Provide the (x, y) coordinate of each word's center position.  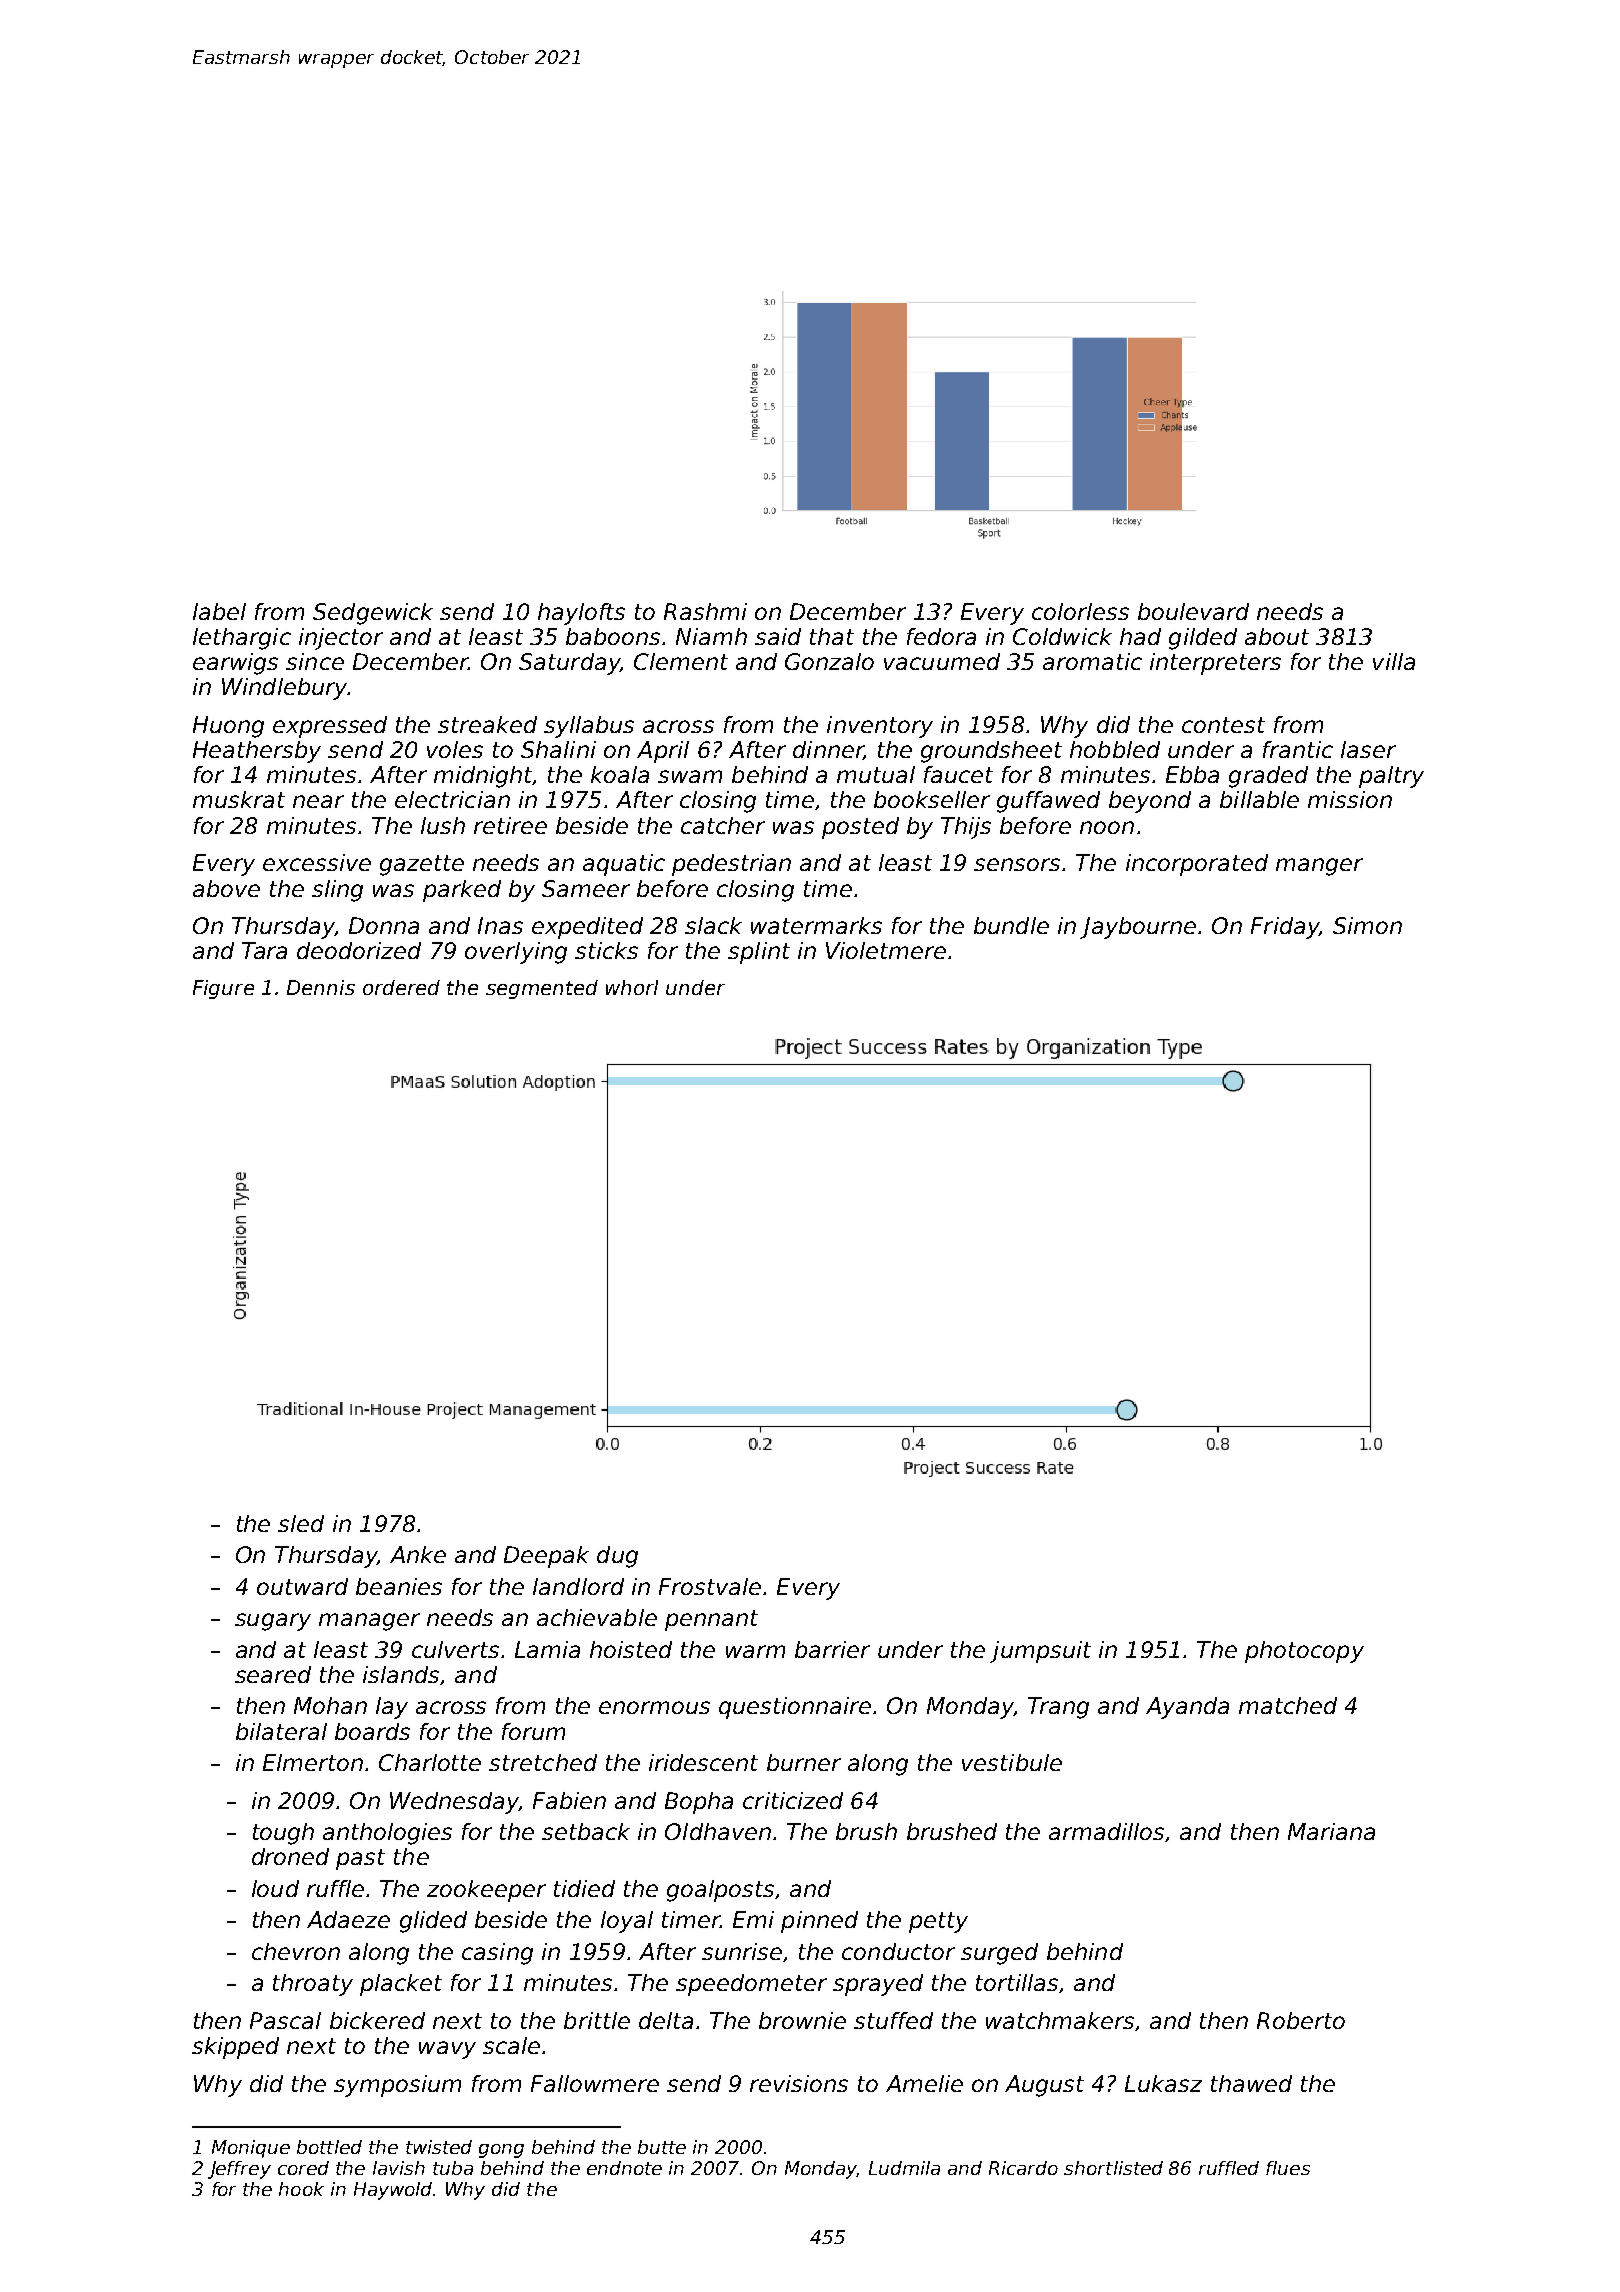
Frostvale (710, 1586)
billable (1259, 799)
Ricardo (1023, 2168)
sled (301, 1523)
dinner (828, 750)
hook (301, 2189)
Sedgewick (373, 614)
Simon (1367, 925)
